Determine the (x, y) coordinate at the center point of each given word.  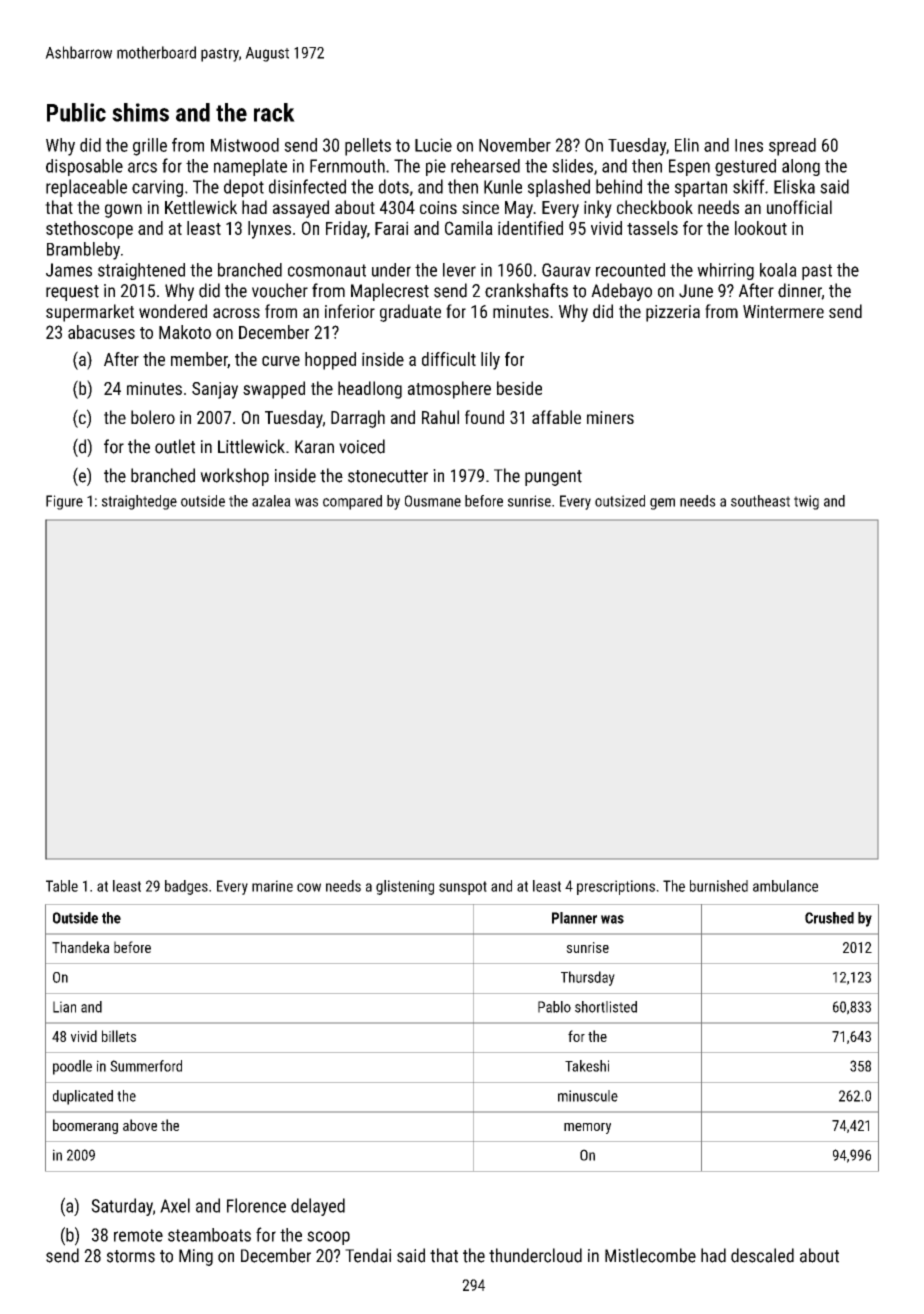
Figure (64, 502)
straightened (141, 271)
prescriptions (616, 887)
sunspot (463, 888)
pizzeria (673, 313)
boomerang (85, 1126)
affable (556, 417)
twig (806, 502)
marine (272, 886)
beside (519, 388)
